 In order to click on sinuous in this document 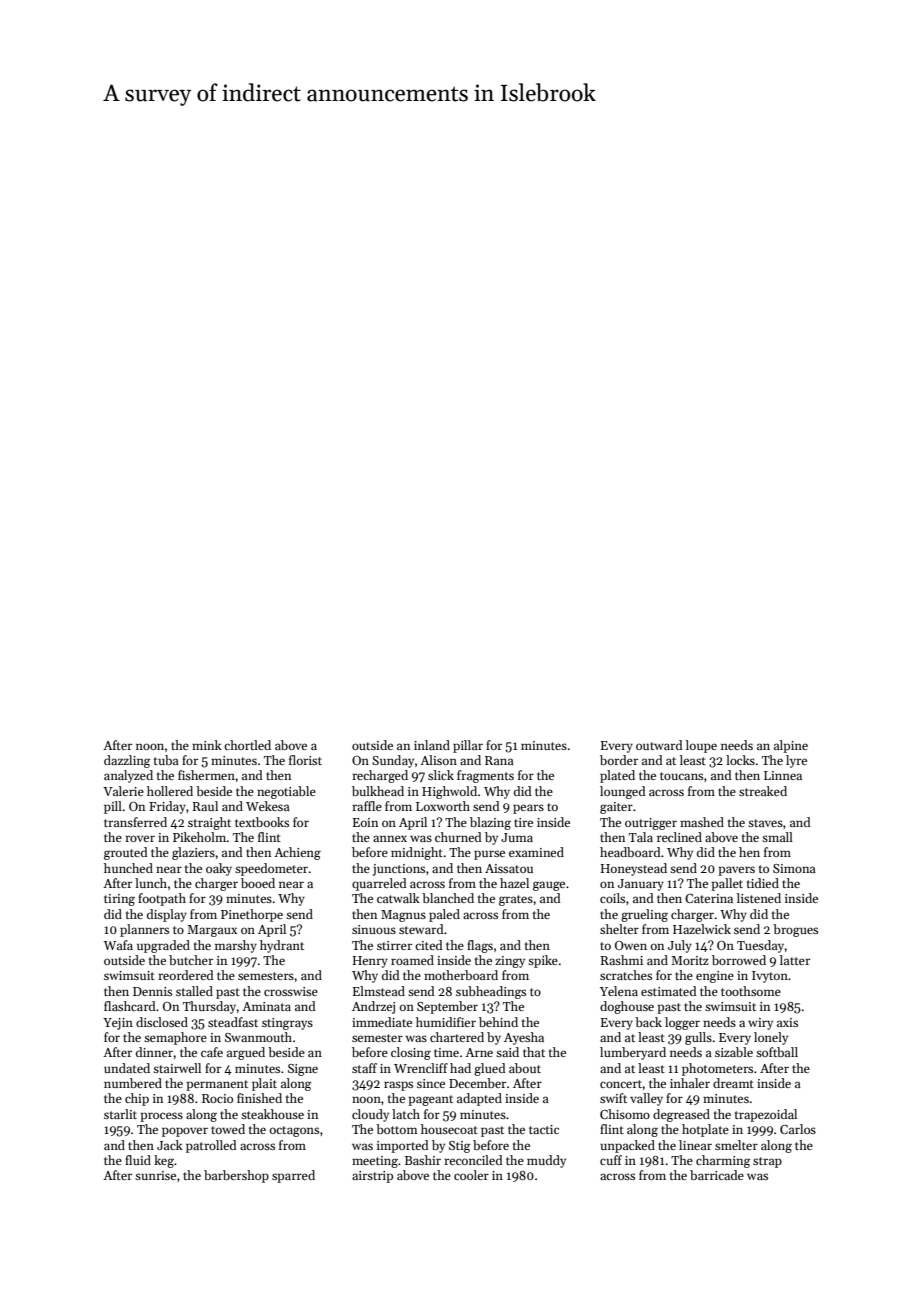, I will do `click(374, 929)`.
